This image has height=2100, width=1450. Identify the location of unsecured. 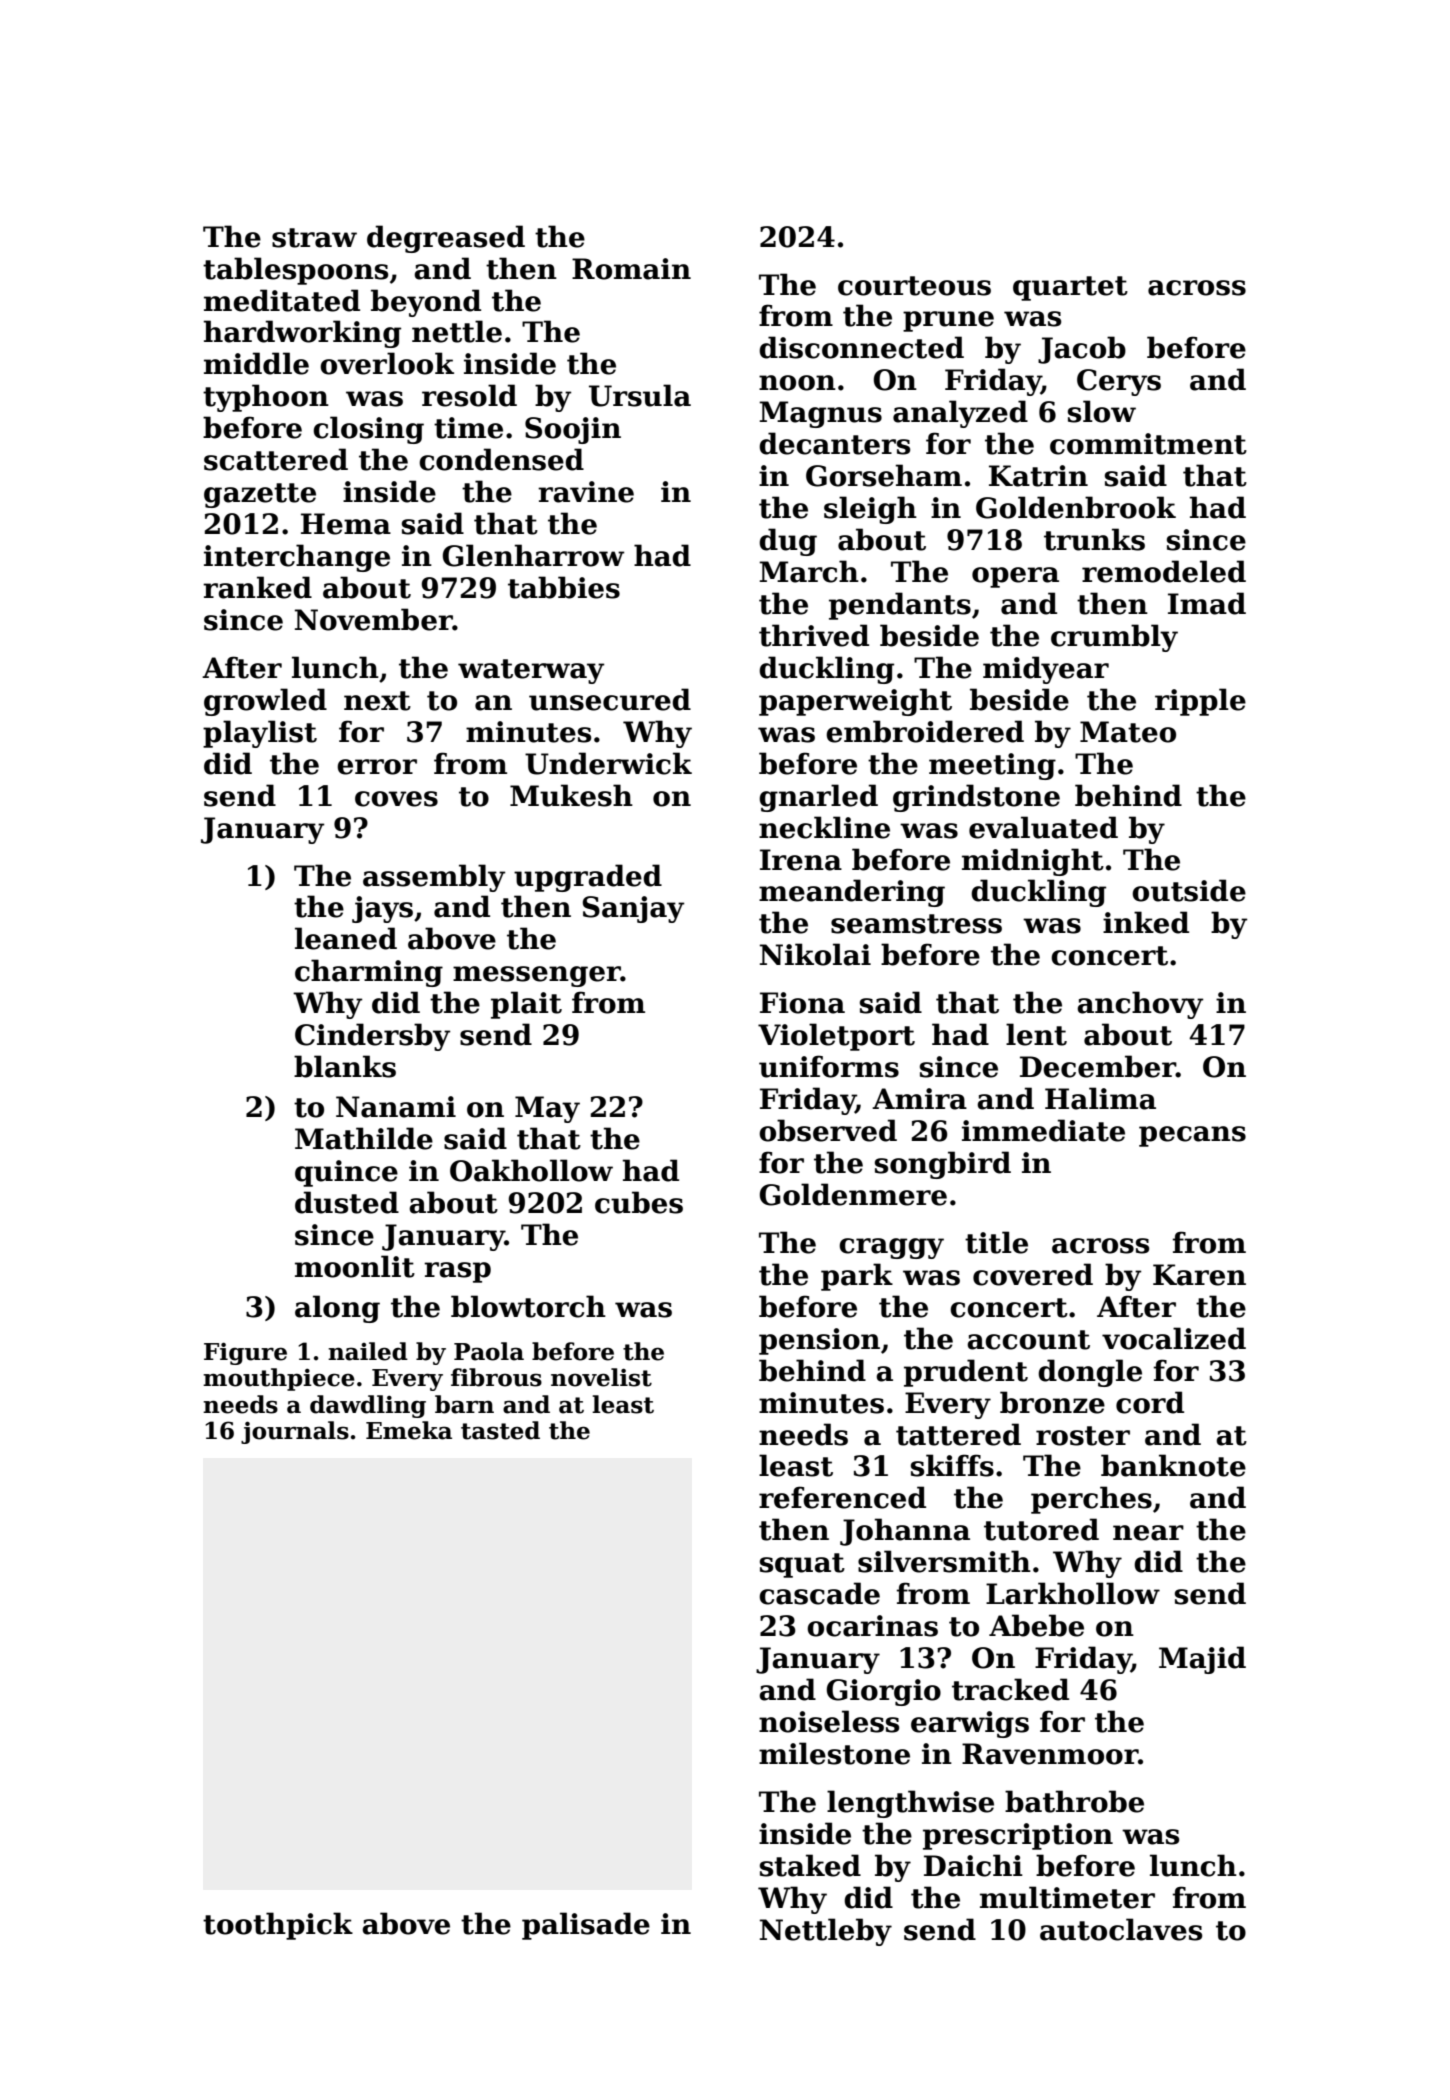
(610, 699).
